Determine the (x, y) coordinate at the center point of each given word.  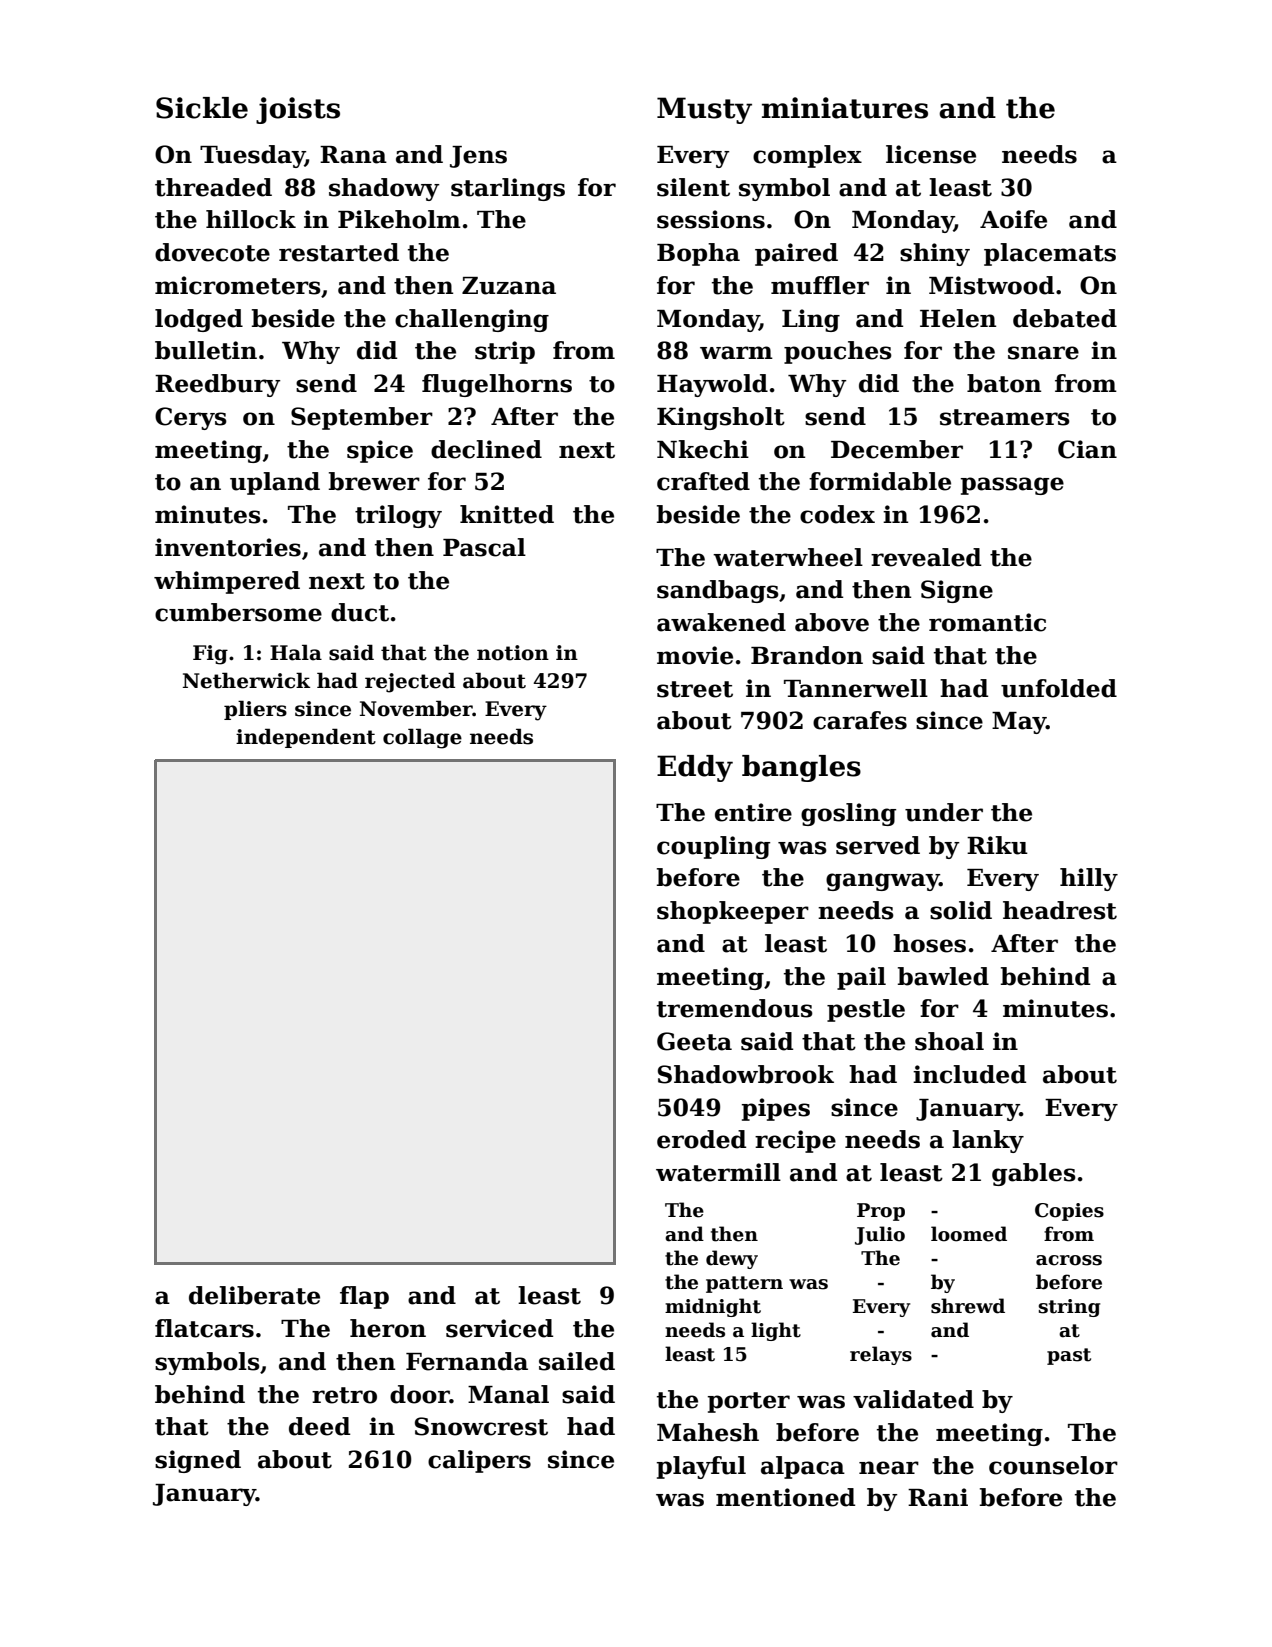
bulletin (206, 350)
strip (505, 352)
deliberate (254, 1295)
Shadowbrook (746, 1074)
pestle (866, 1010)
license (931, 154)
